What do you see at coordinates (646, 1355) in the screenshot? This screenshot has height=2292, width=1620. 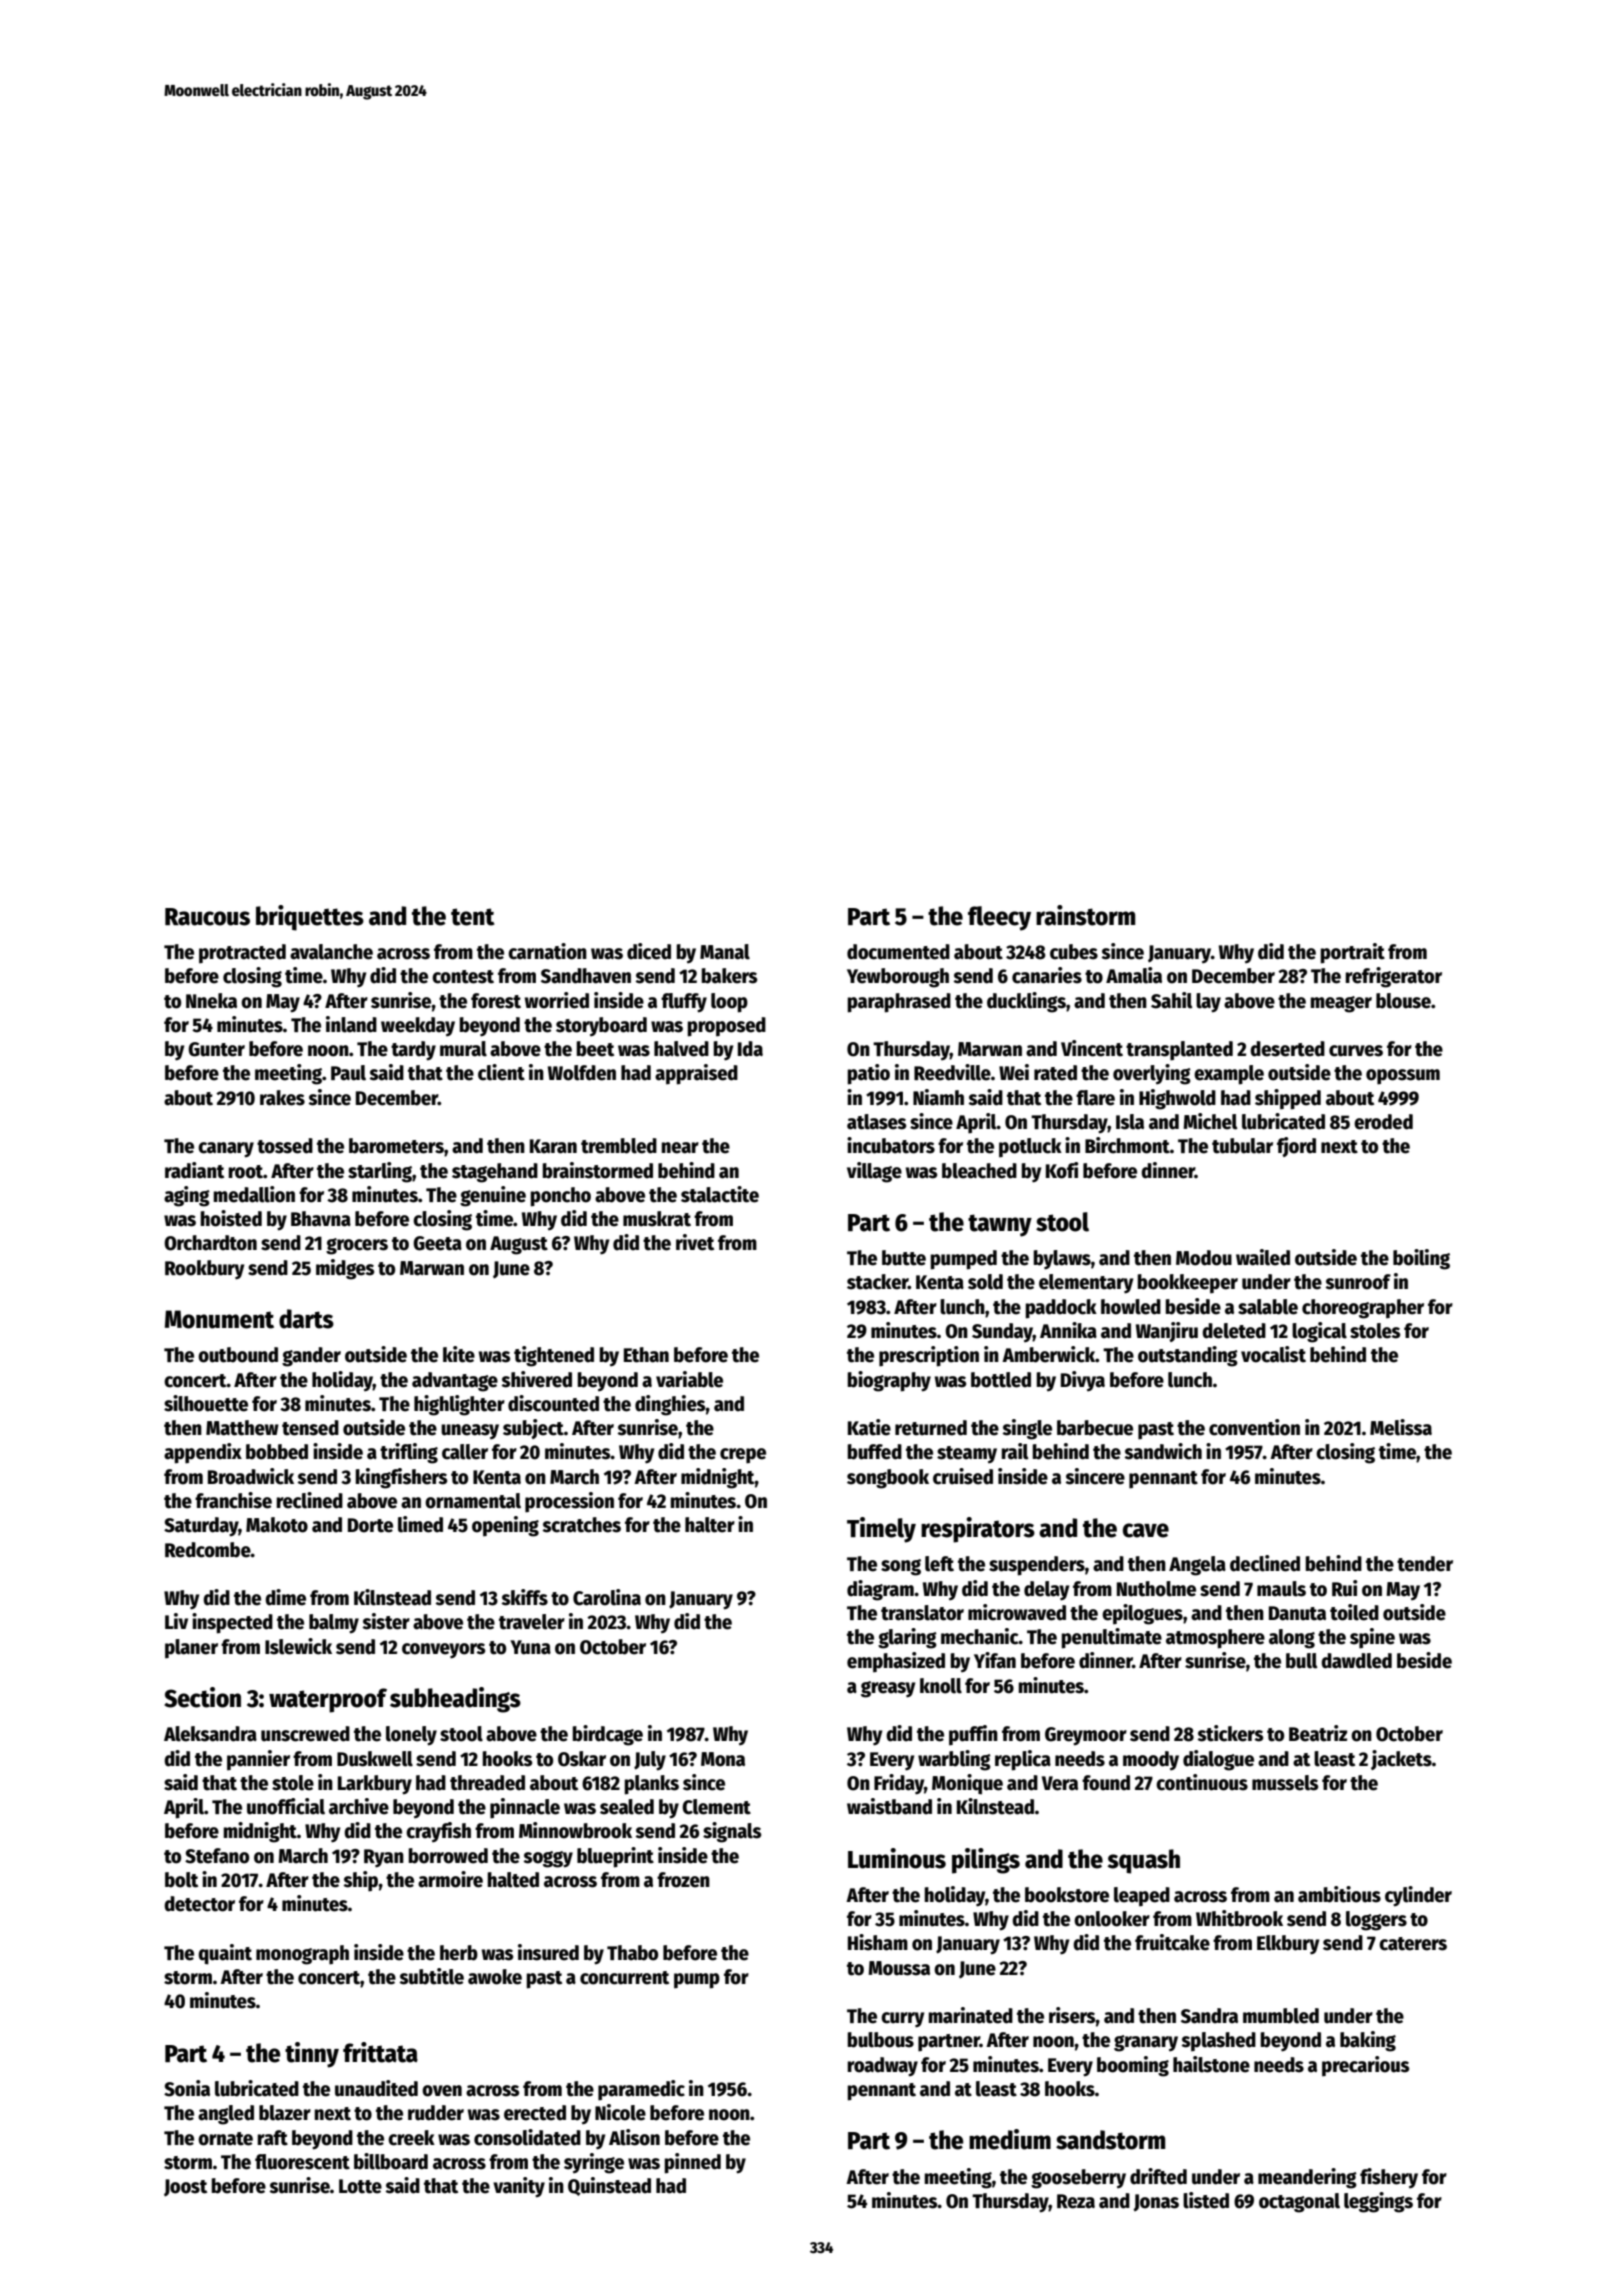 I see `Ethan` at bounding box center [646, 1355].
